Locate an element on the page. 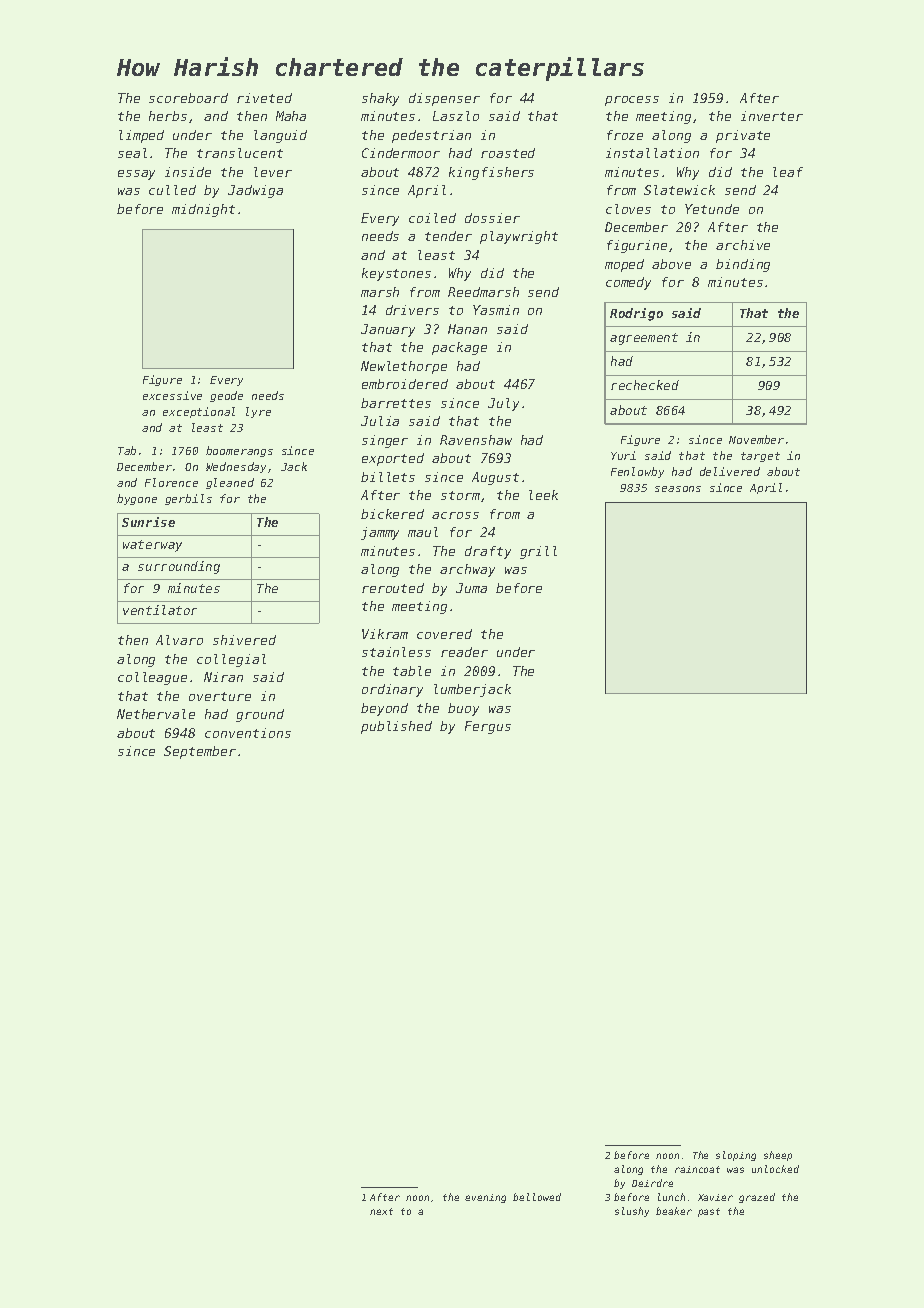 This page has width=924, height=1308. sloping is located at coordinates (736, 1156).
